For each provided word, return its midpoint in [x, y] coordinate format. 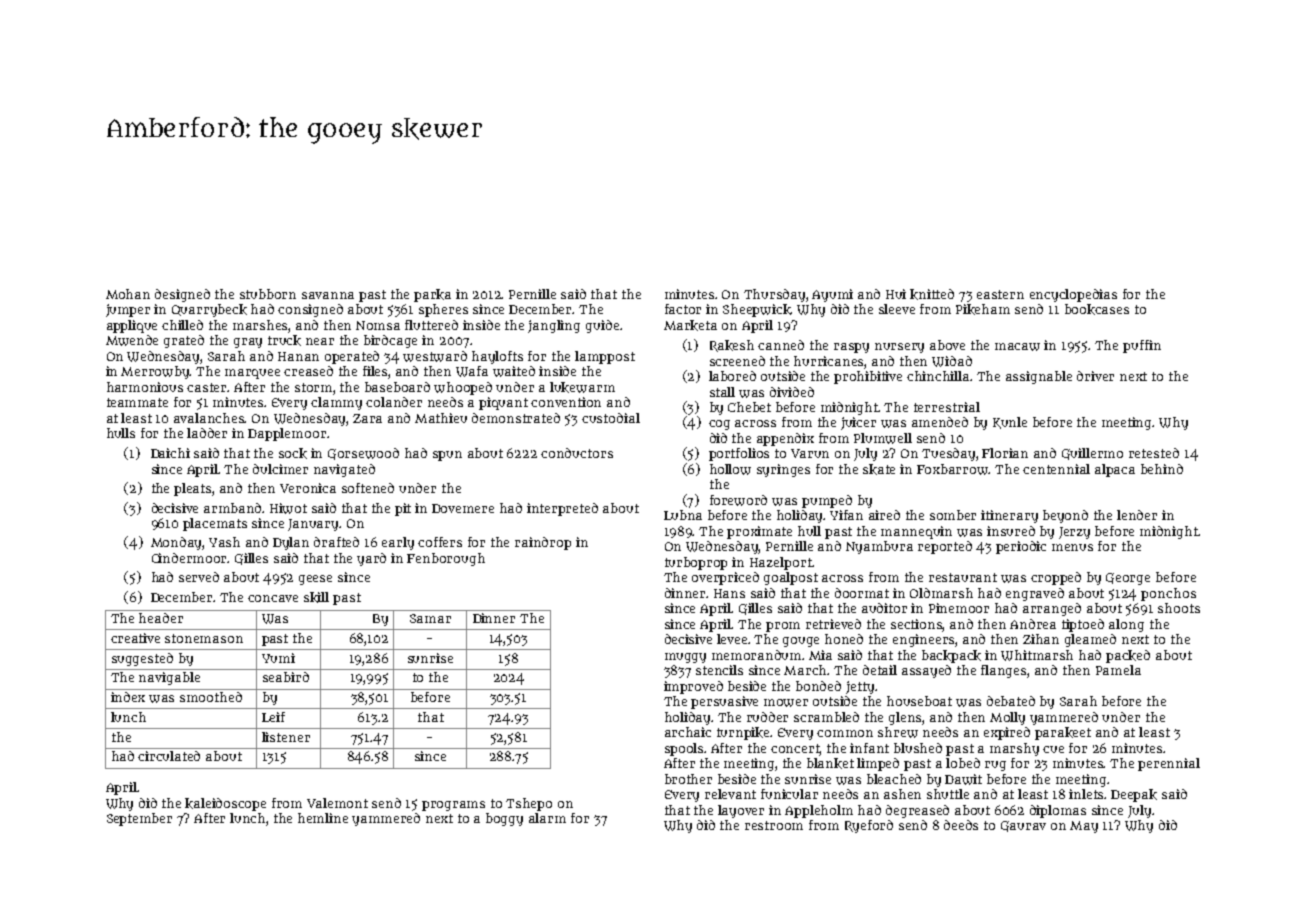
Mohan [128, 294]
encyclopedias [1073, 295]
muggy [685, 658]
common [845, 733]
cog [719, 425]
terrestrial [947, 407]
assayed [926, 671]
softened [368, 488]
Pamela [1118, 670]
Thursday [775, 295]
